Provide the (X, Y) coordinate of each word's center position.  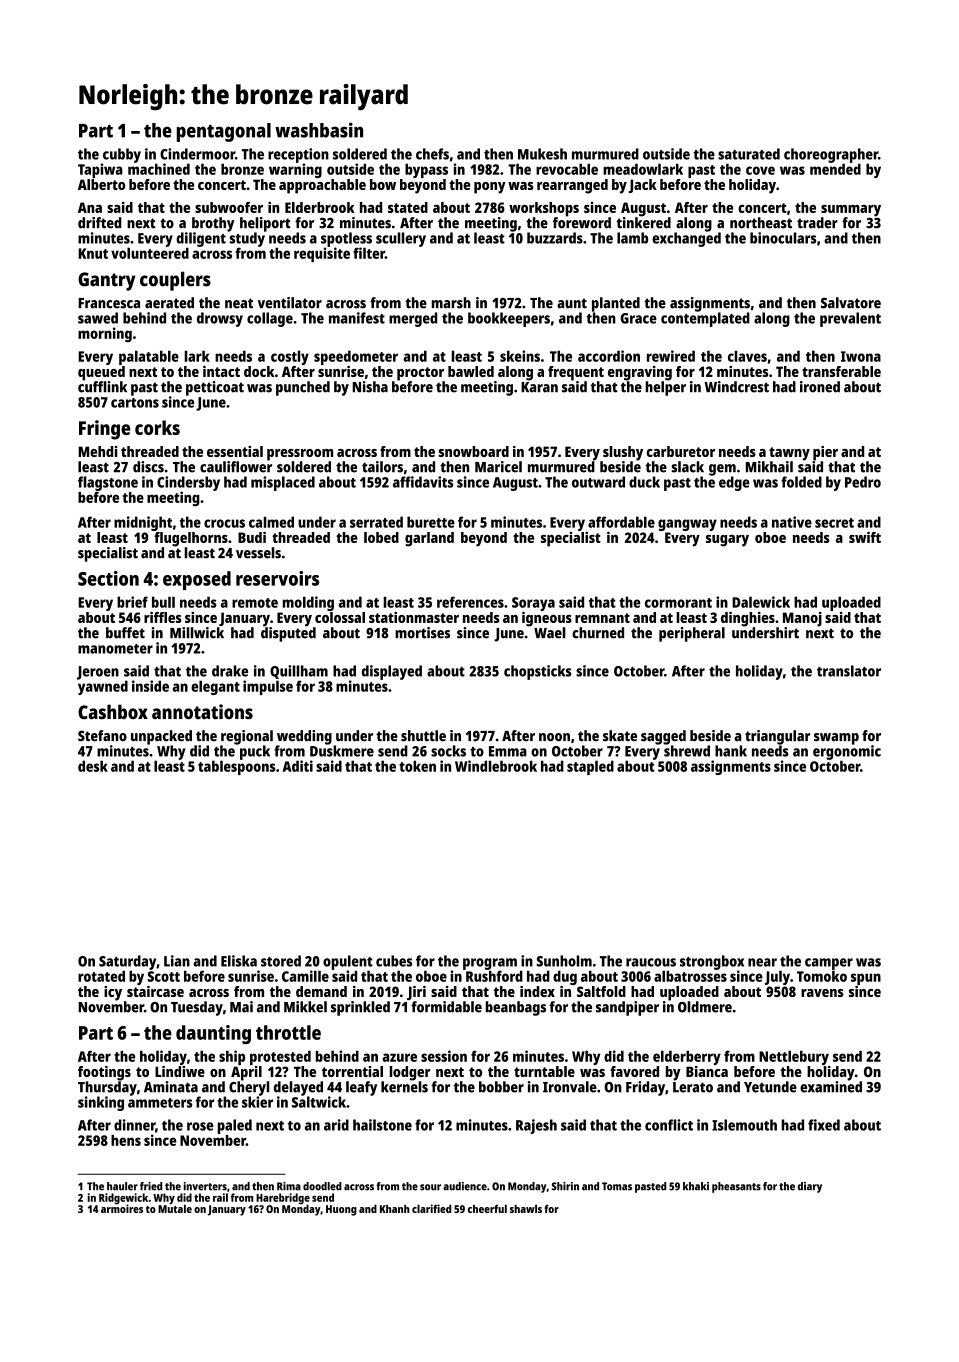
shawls (526, 1208)
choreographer (831, 155)
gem (722, 470)
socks (448, 751)
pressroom (300, 455)
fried (151, 1186)
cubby (122, 155)
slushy (623, 453)
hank (731, 751)
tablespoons (236, 767)
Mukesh (542, 154)
